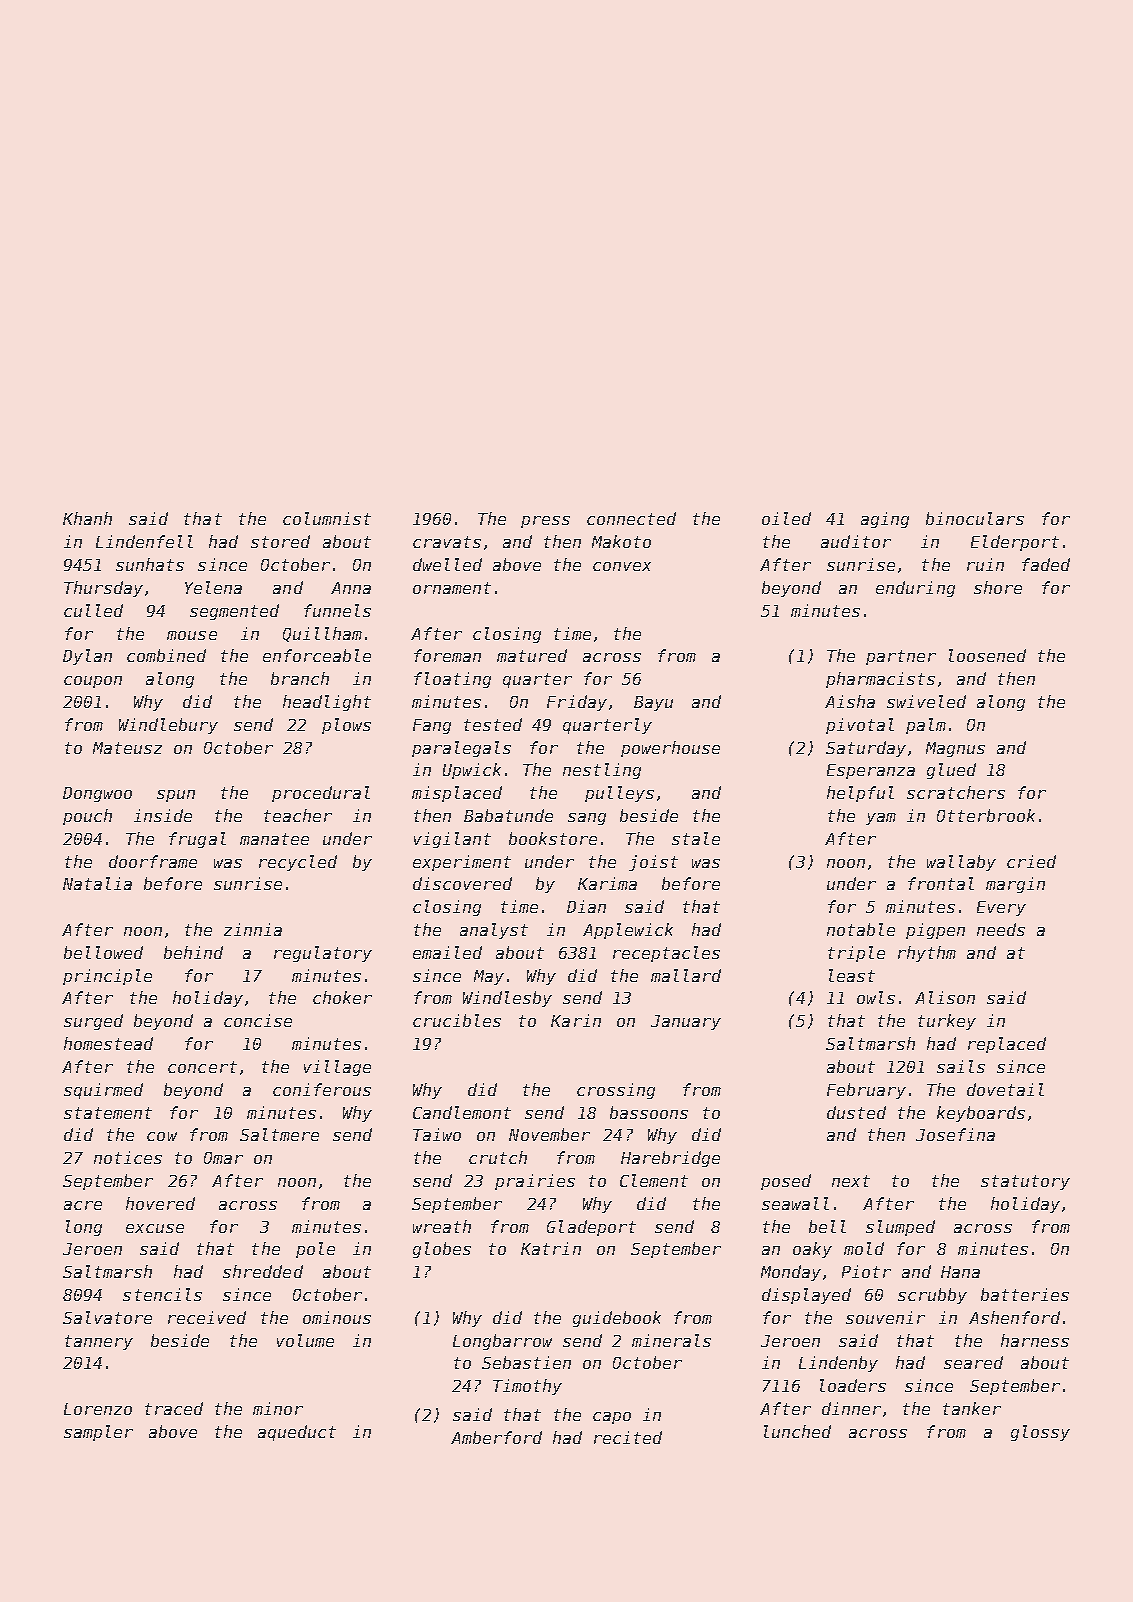 This document has width=1133, height=1602. Describe the element at coordinates (670, 749) in the document. I see `powerhouse` at that location.
